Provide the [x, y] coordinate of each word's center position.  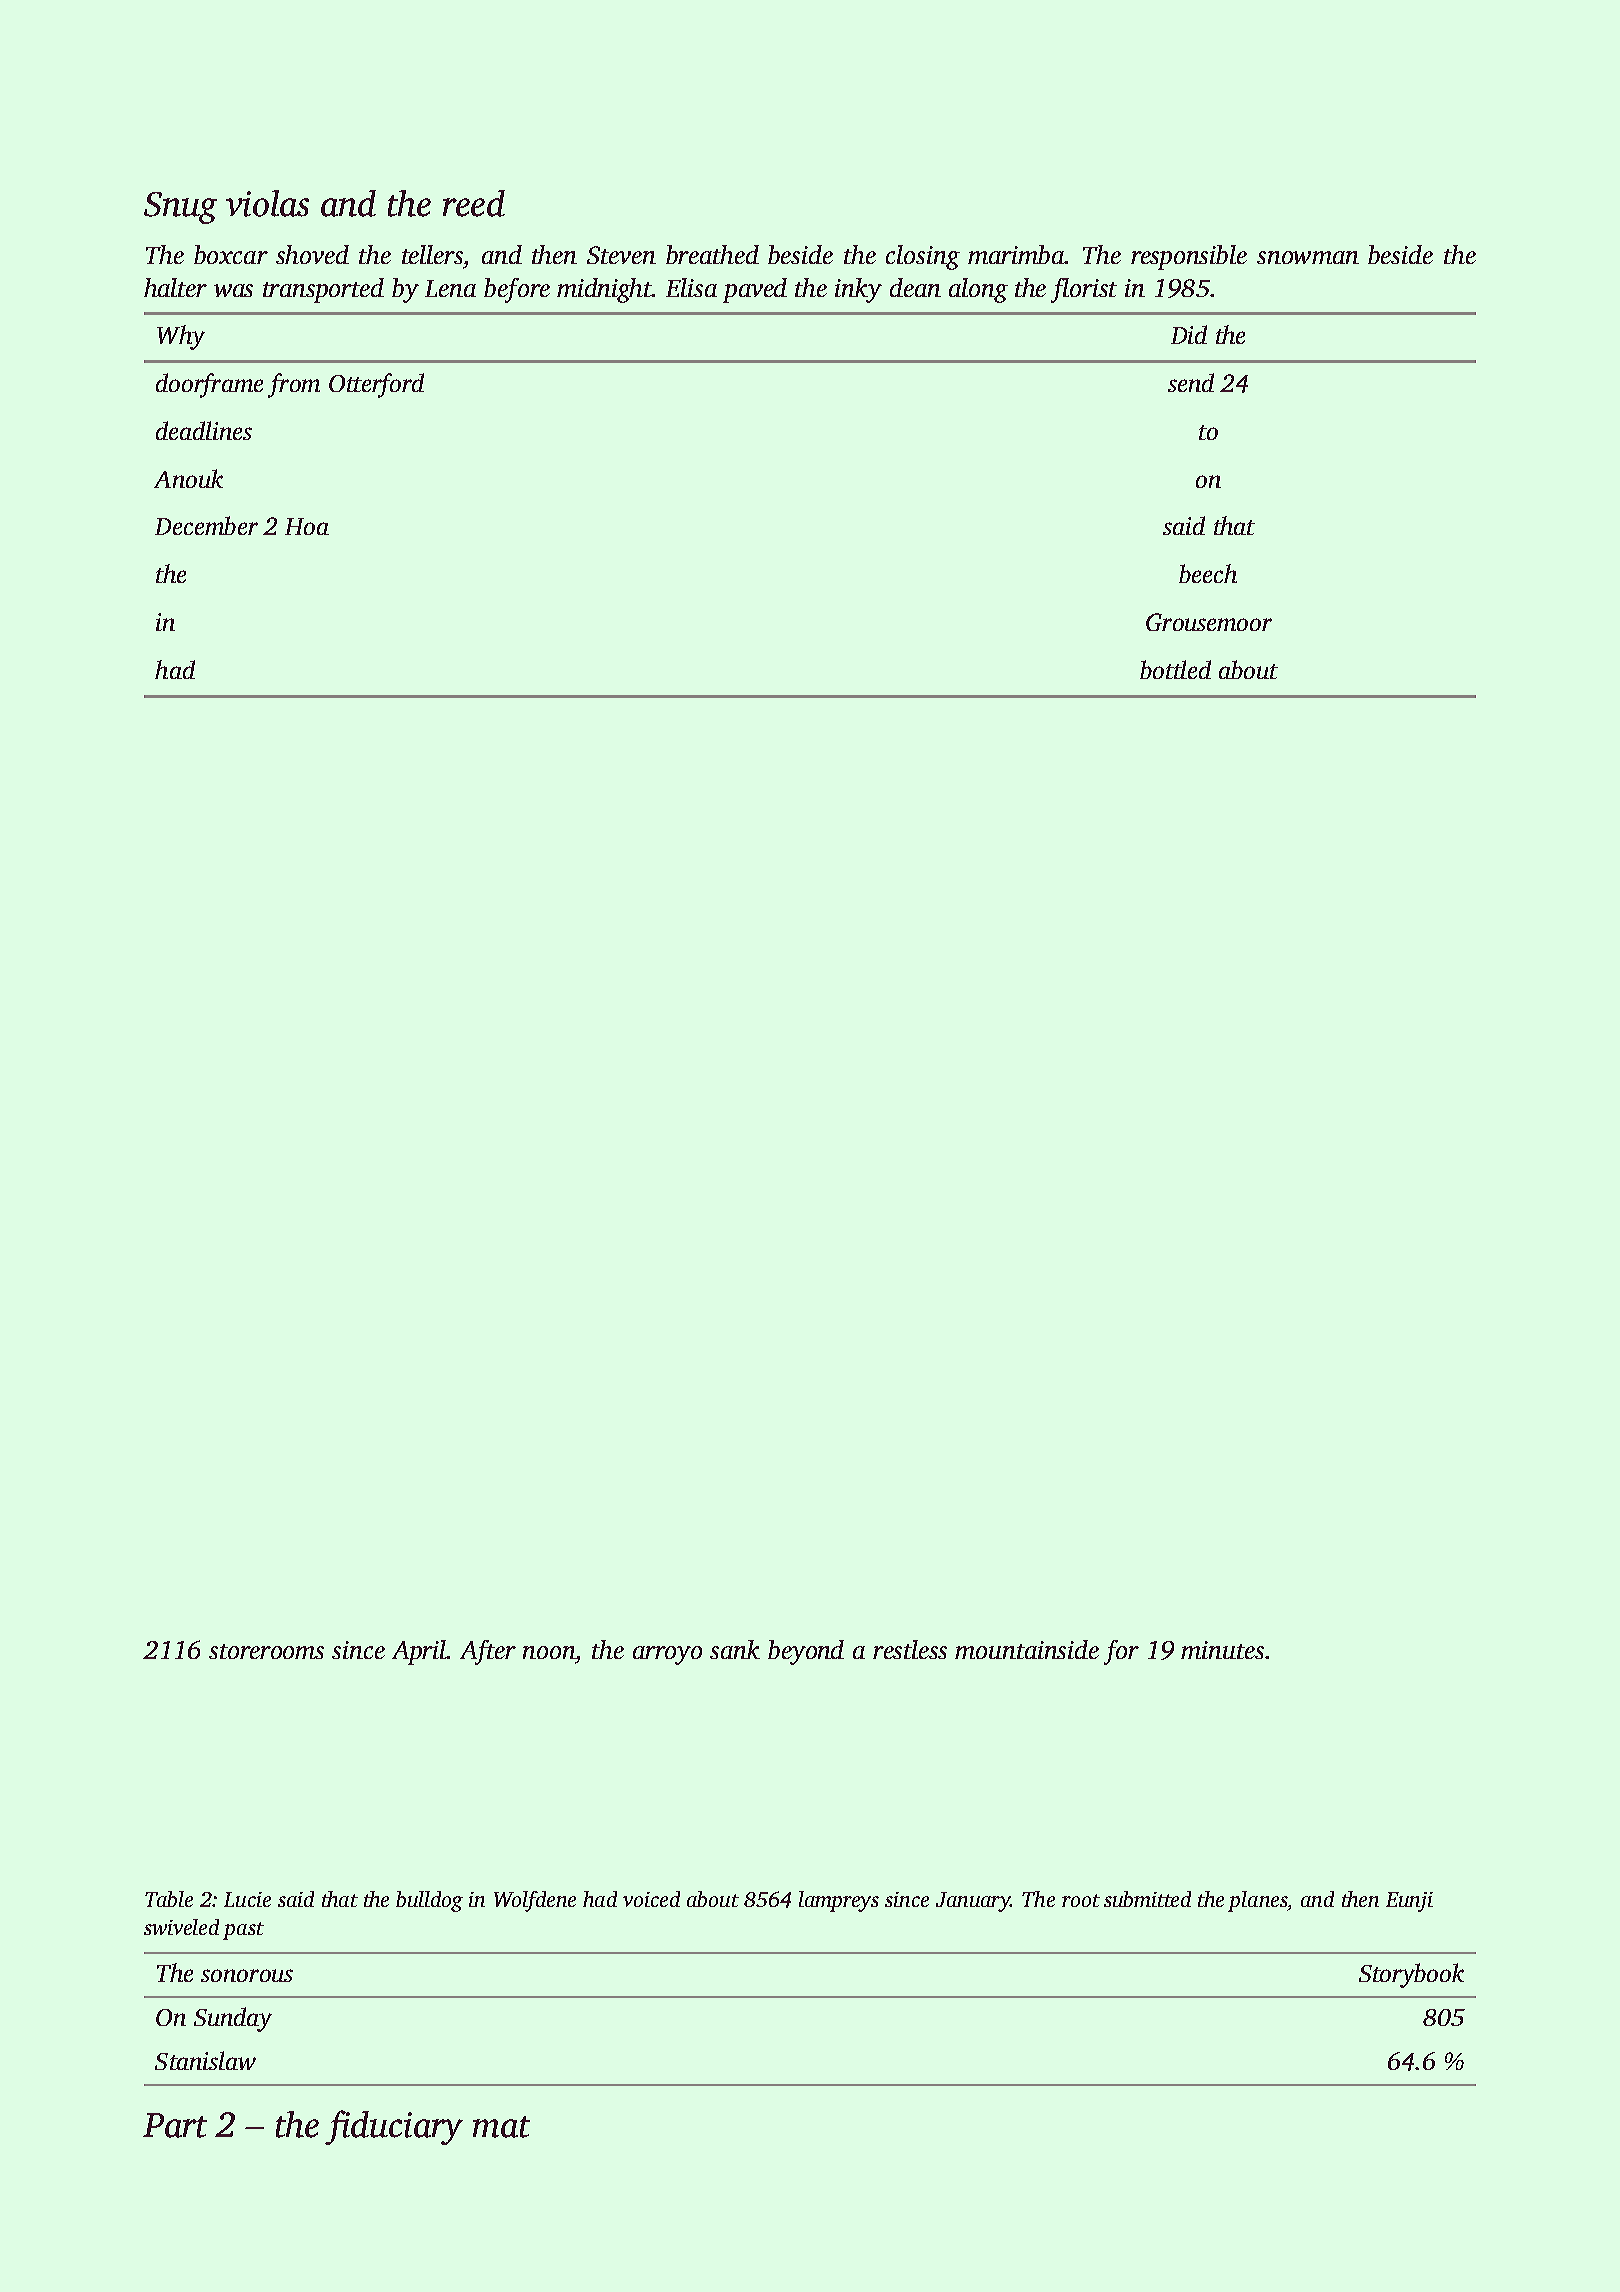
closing [923, 257]
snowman [1308, 257]
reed [474, 203]
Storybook [1411, 1975]
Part [175, 2125]
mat [501, 2127]
